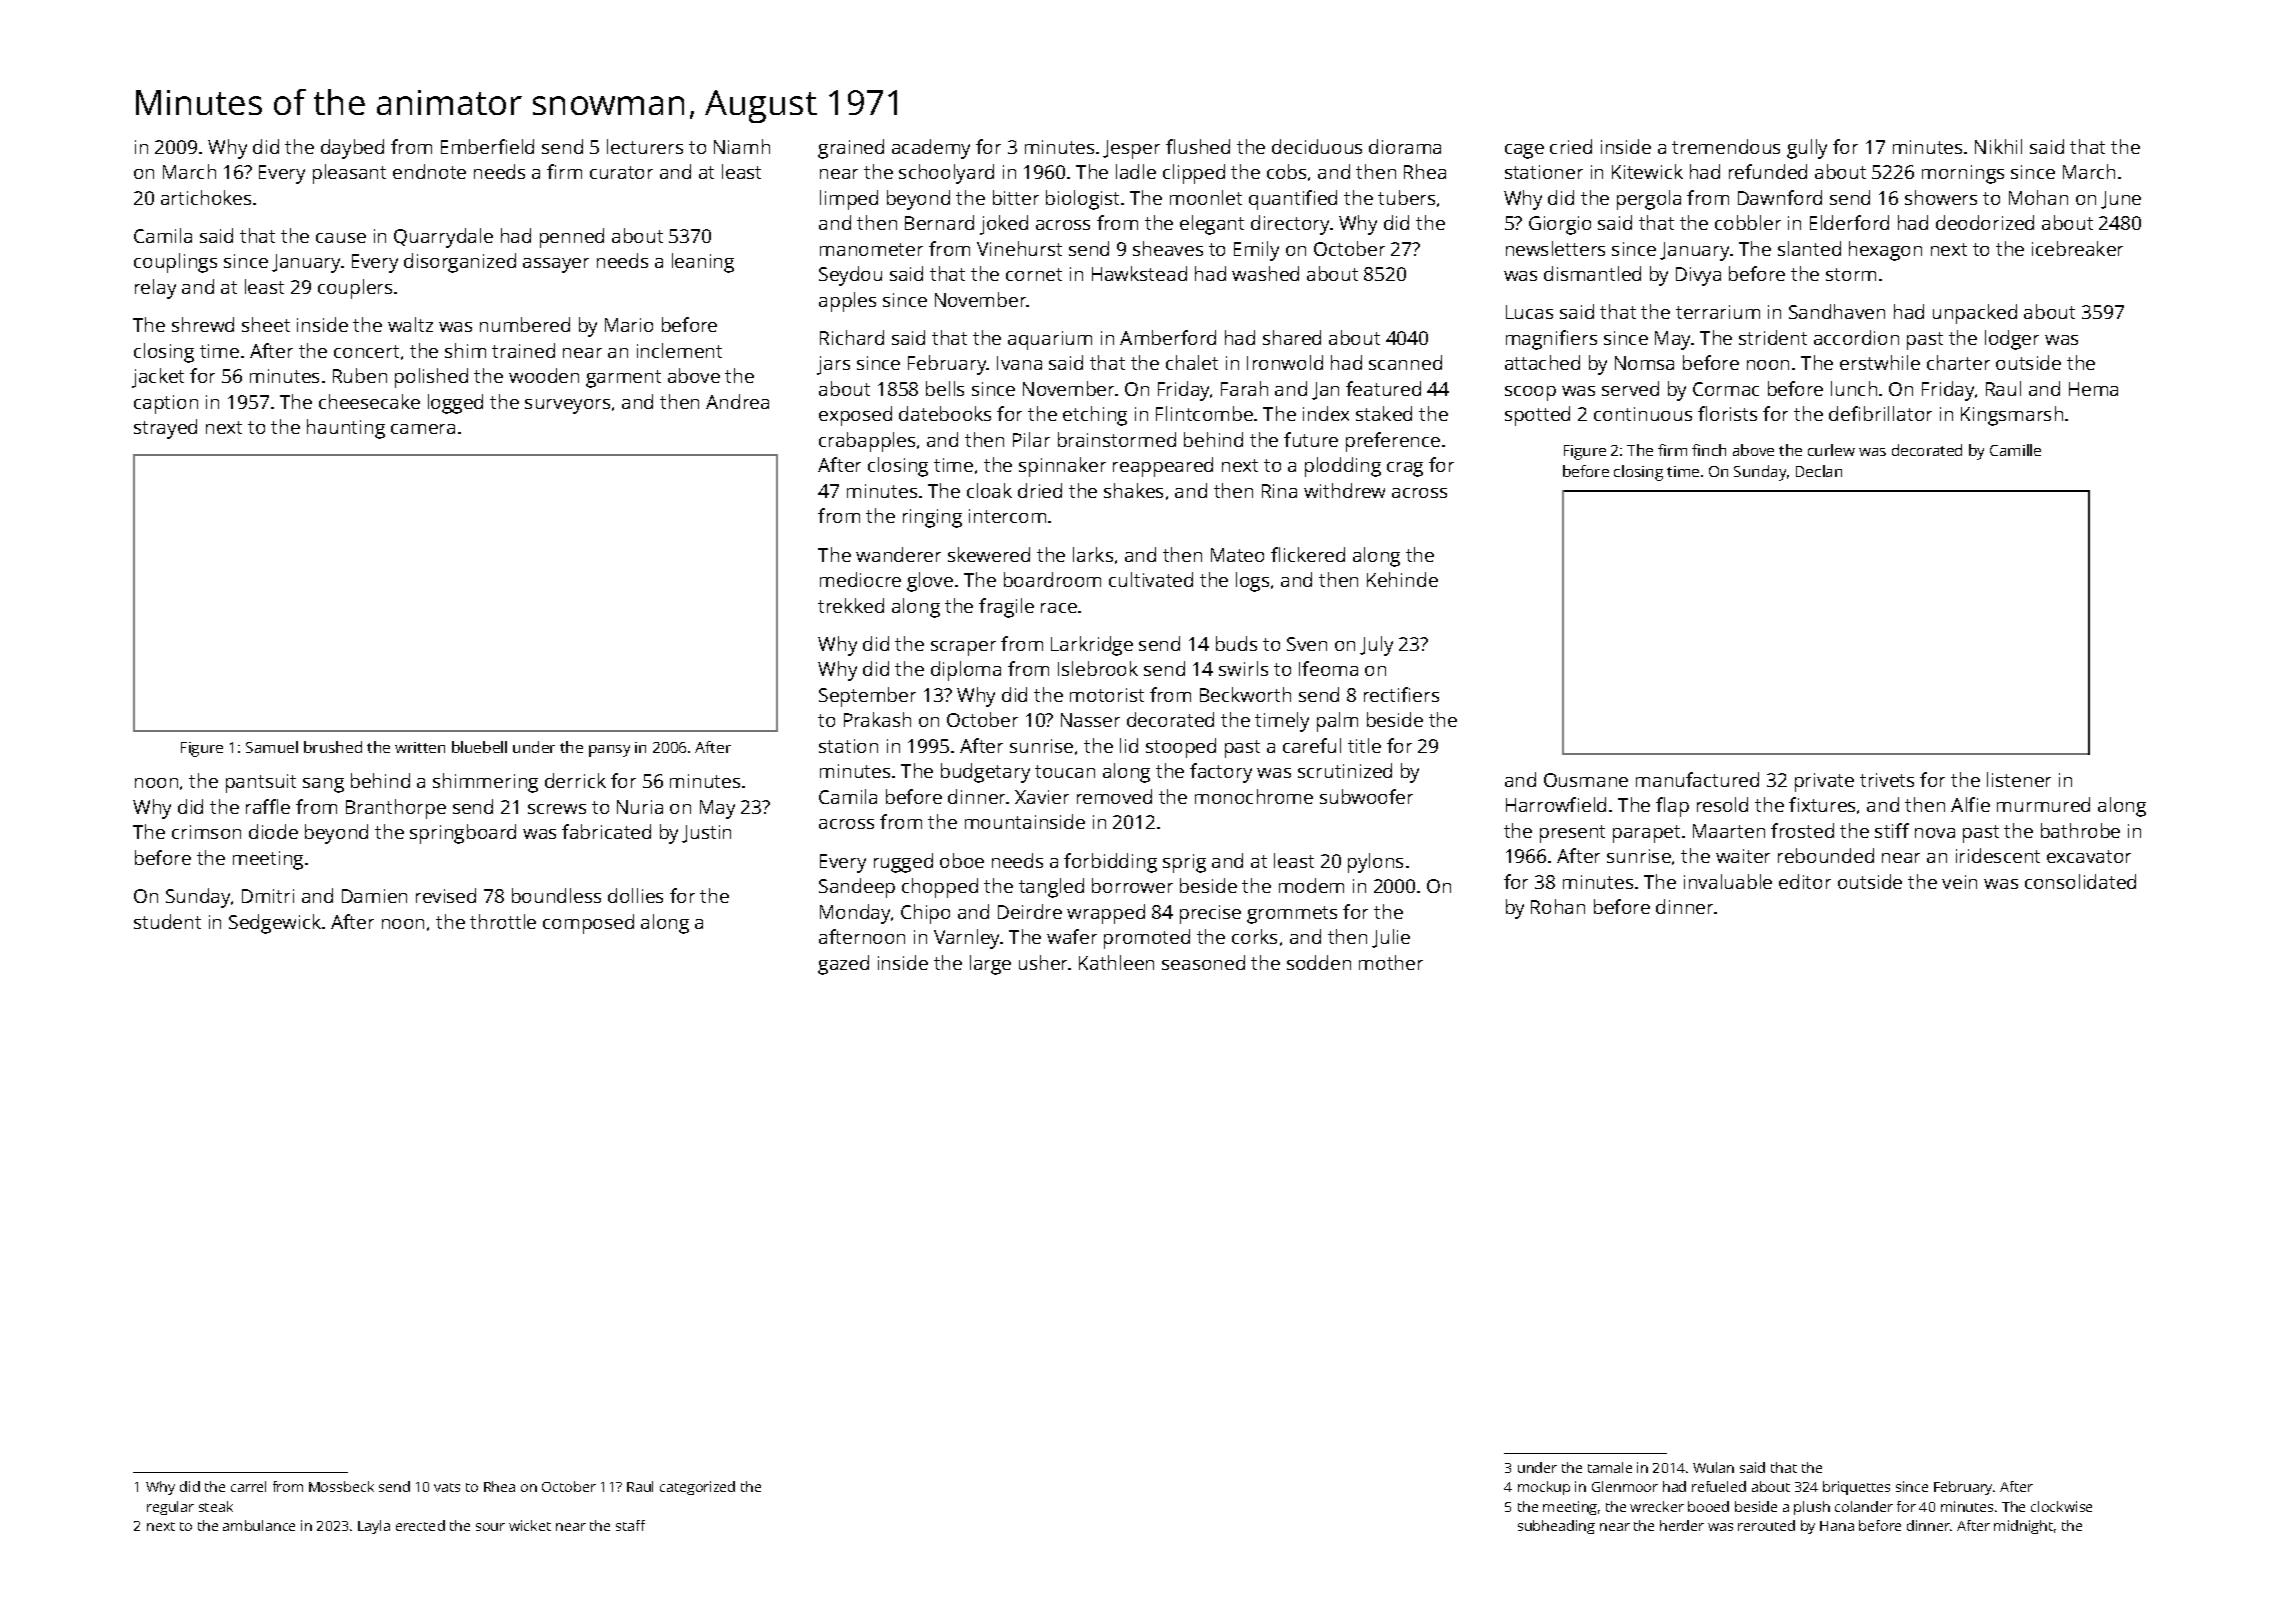  I want to click on Jesper, so click(1131, 149).
